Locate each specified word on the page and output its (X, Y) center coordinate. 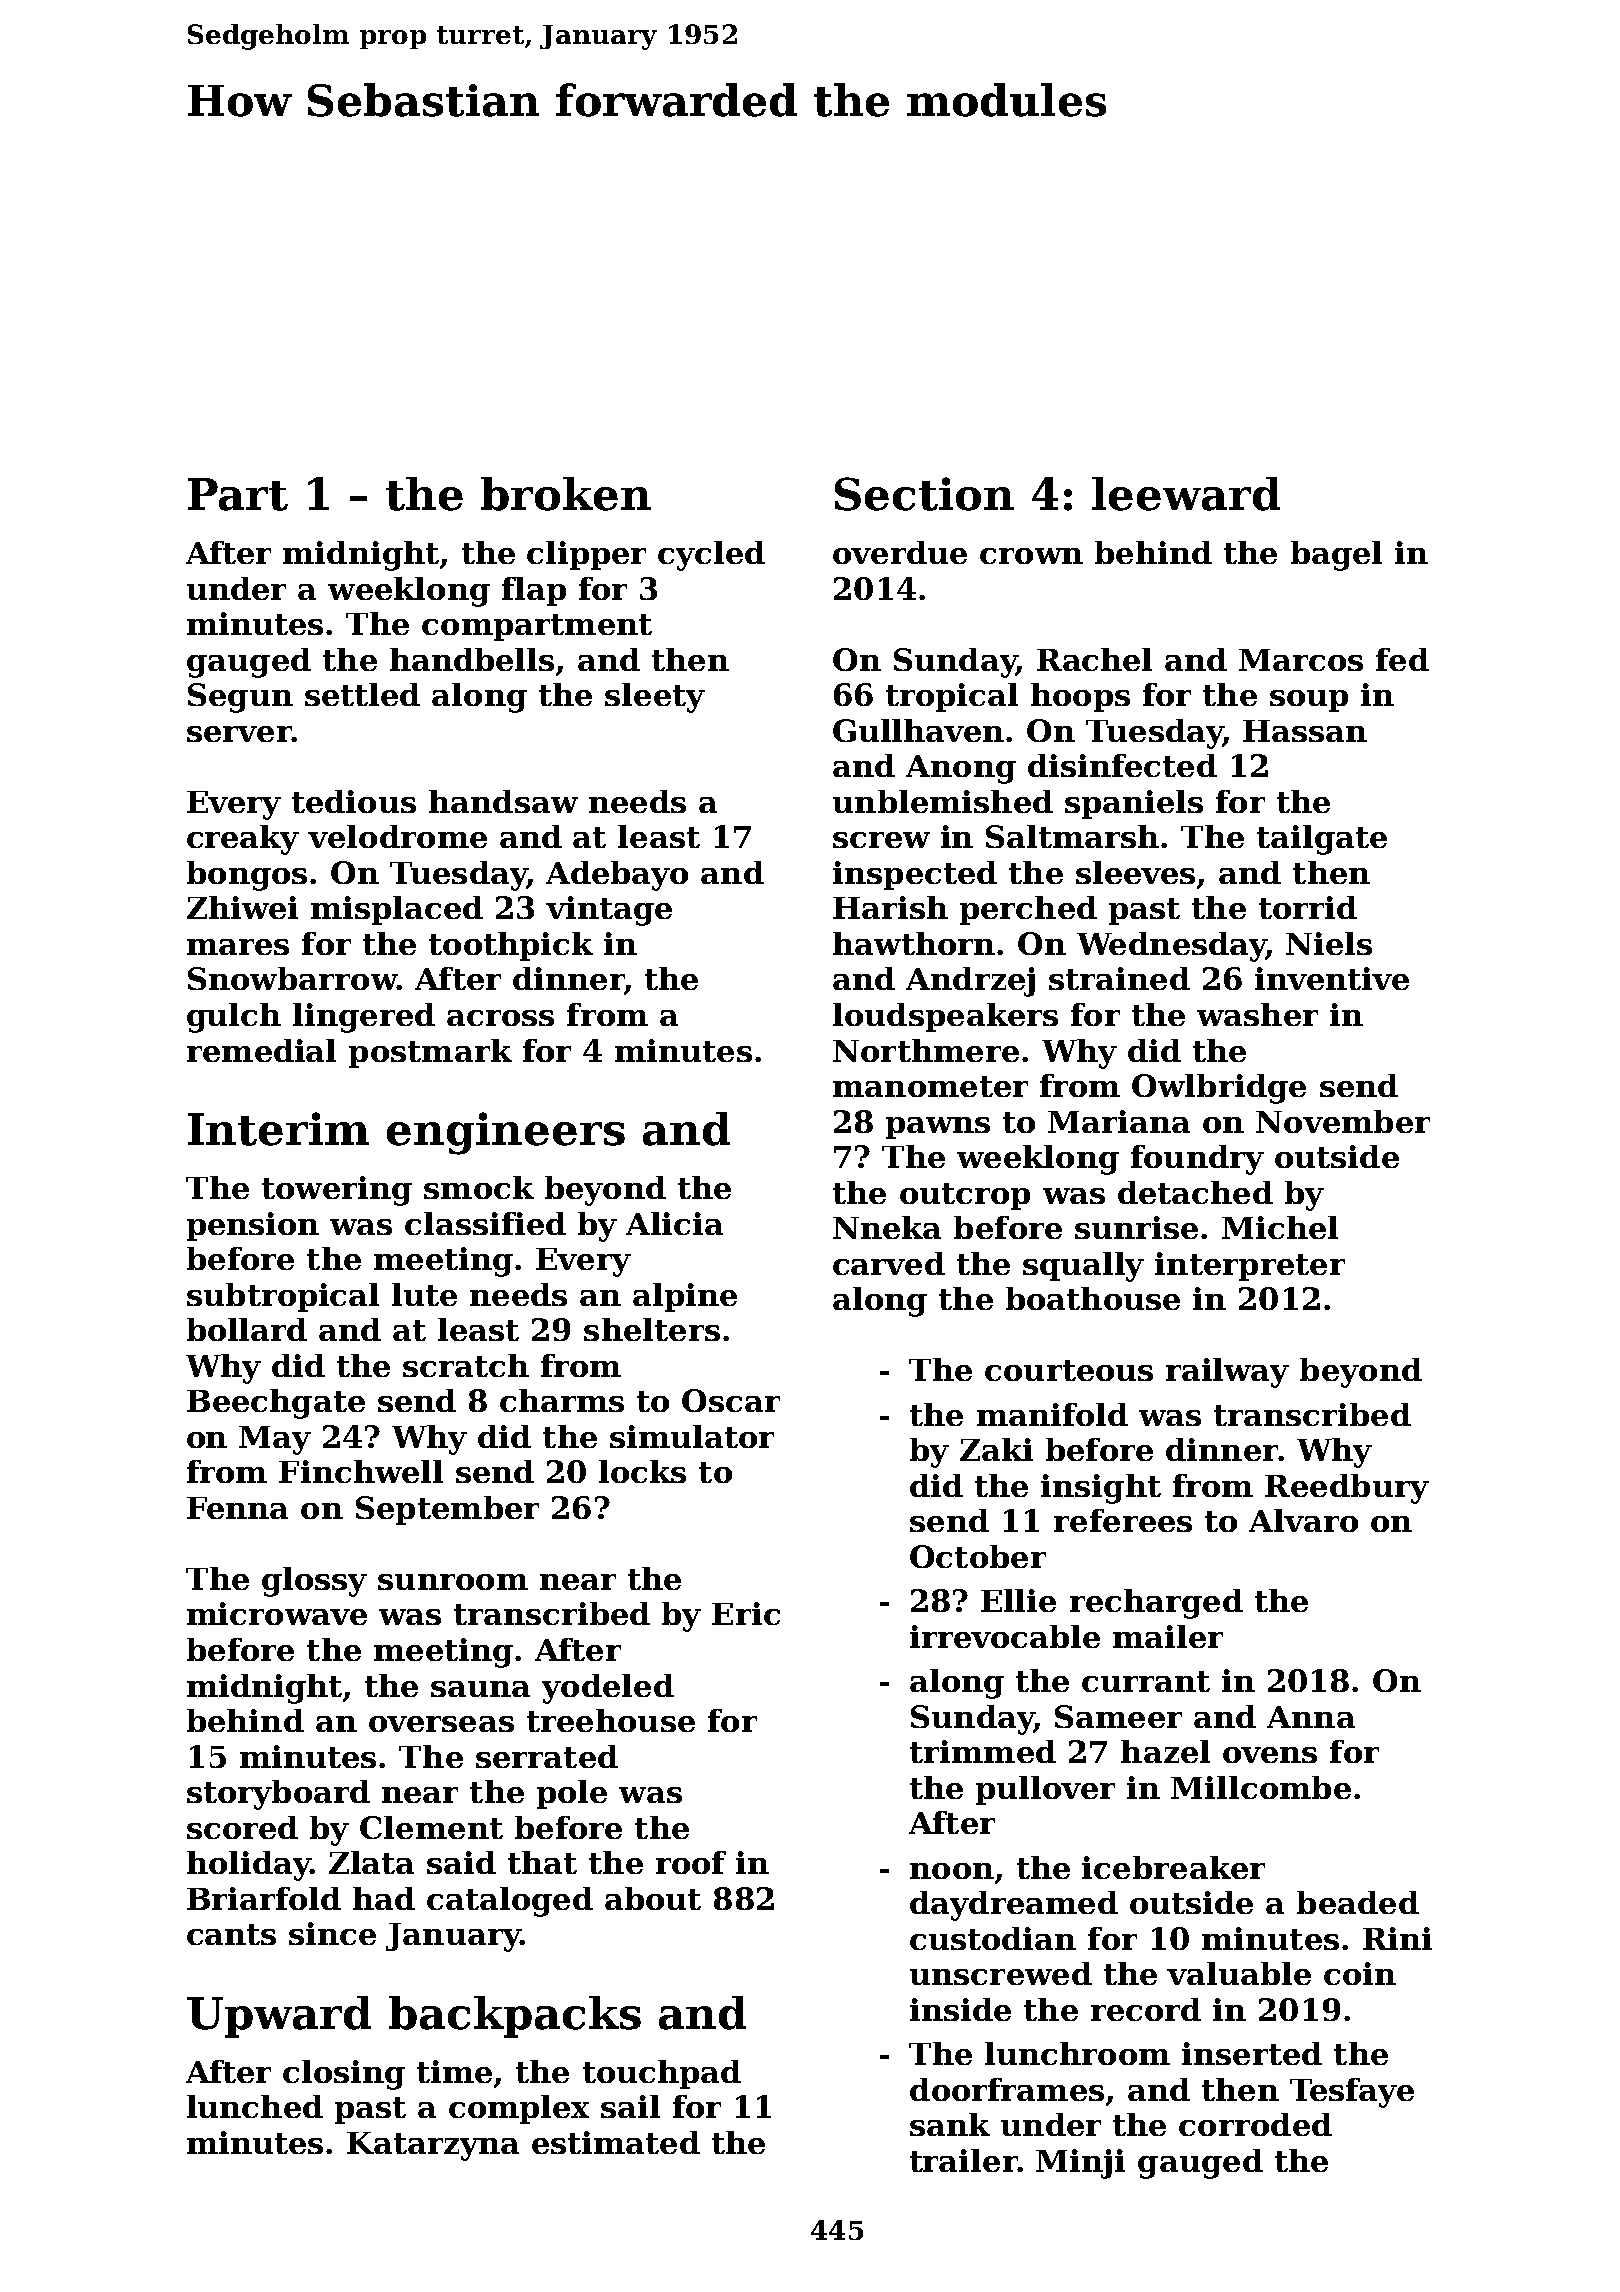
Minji (1080, 2164)
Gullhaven (918, 730)
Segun (240, 698)
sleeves (1135, 872)
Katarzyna (433, 2146)
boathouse (1093, 1298)
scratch (466, 1365)
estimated (616, 2142)
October (978, 1556)
